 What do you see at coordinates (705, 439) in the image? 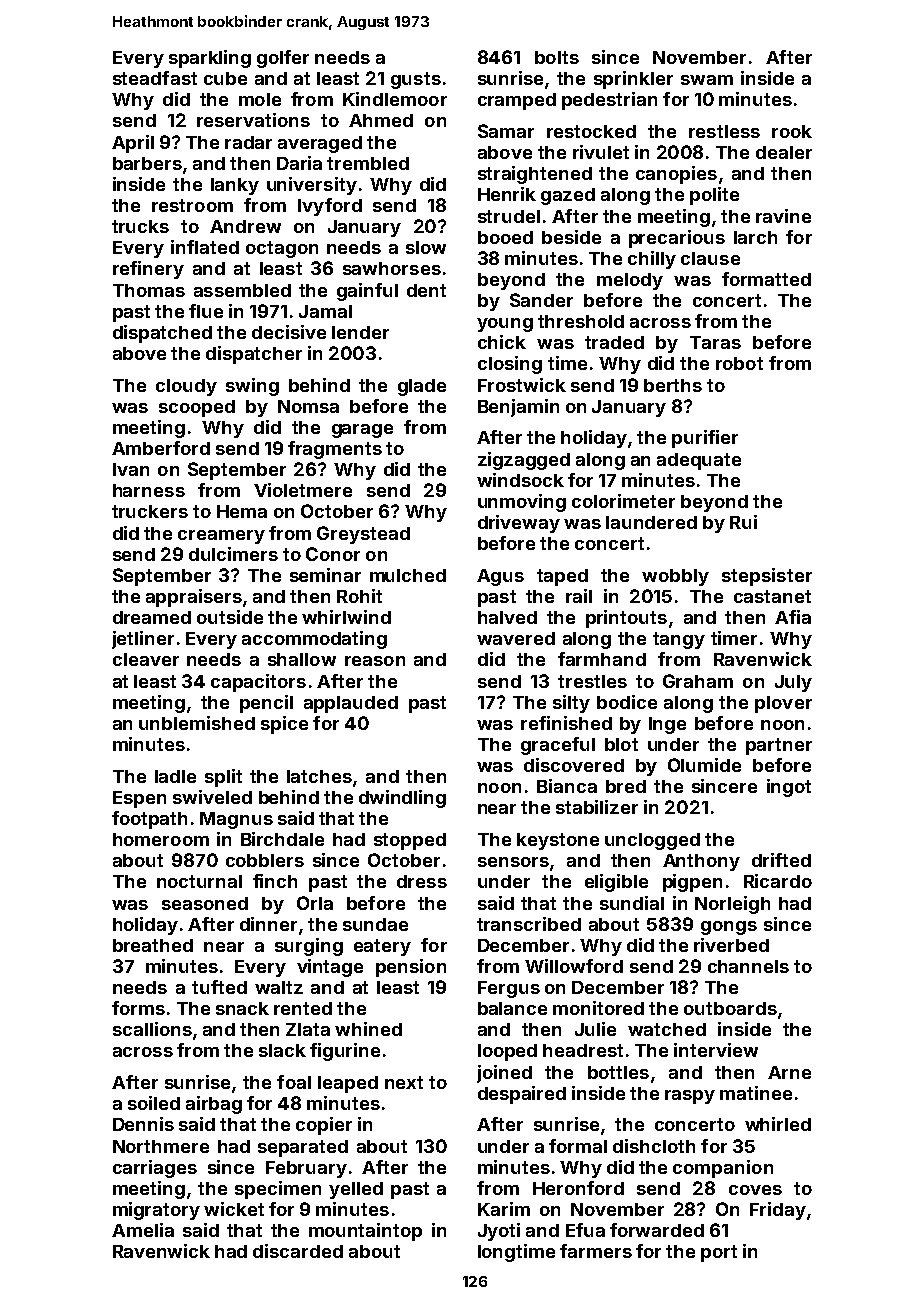
I see `purifier` at bounding box center [705, 439].
